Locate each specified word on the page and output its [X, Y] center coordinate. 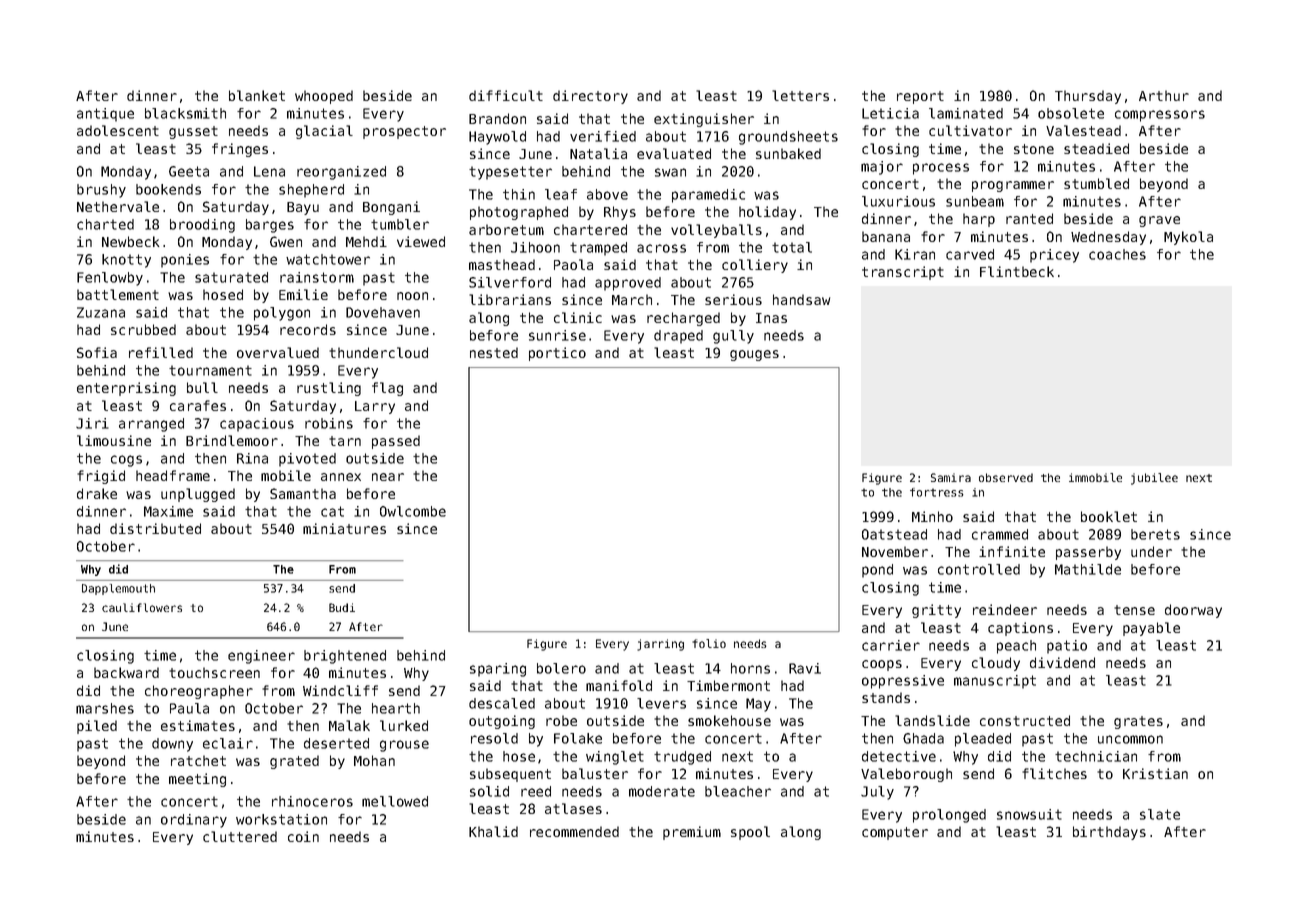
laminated [966, 113]
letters [800, 95]
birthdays [1109, 833]
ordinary [194, 821]
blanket [257, 95]
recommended [574, 831]
